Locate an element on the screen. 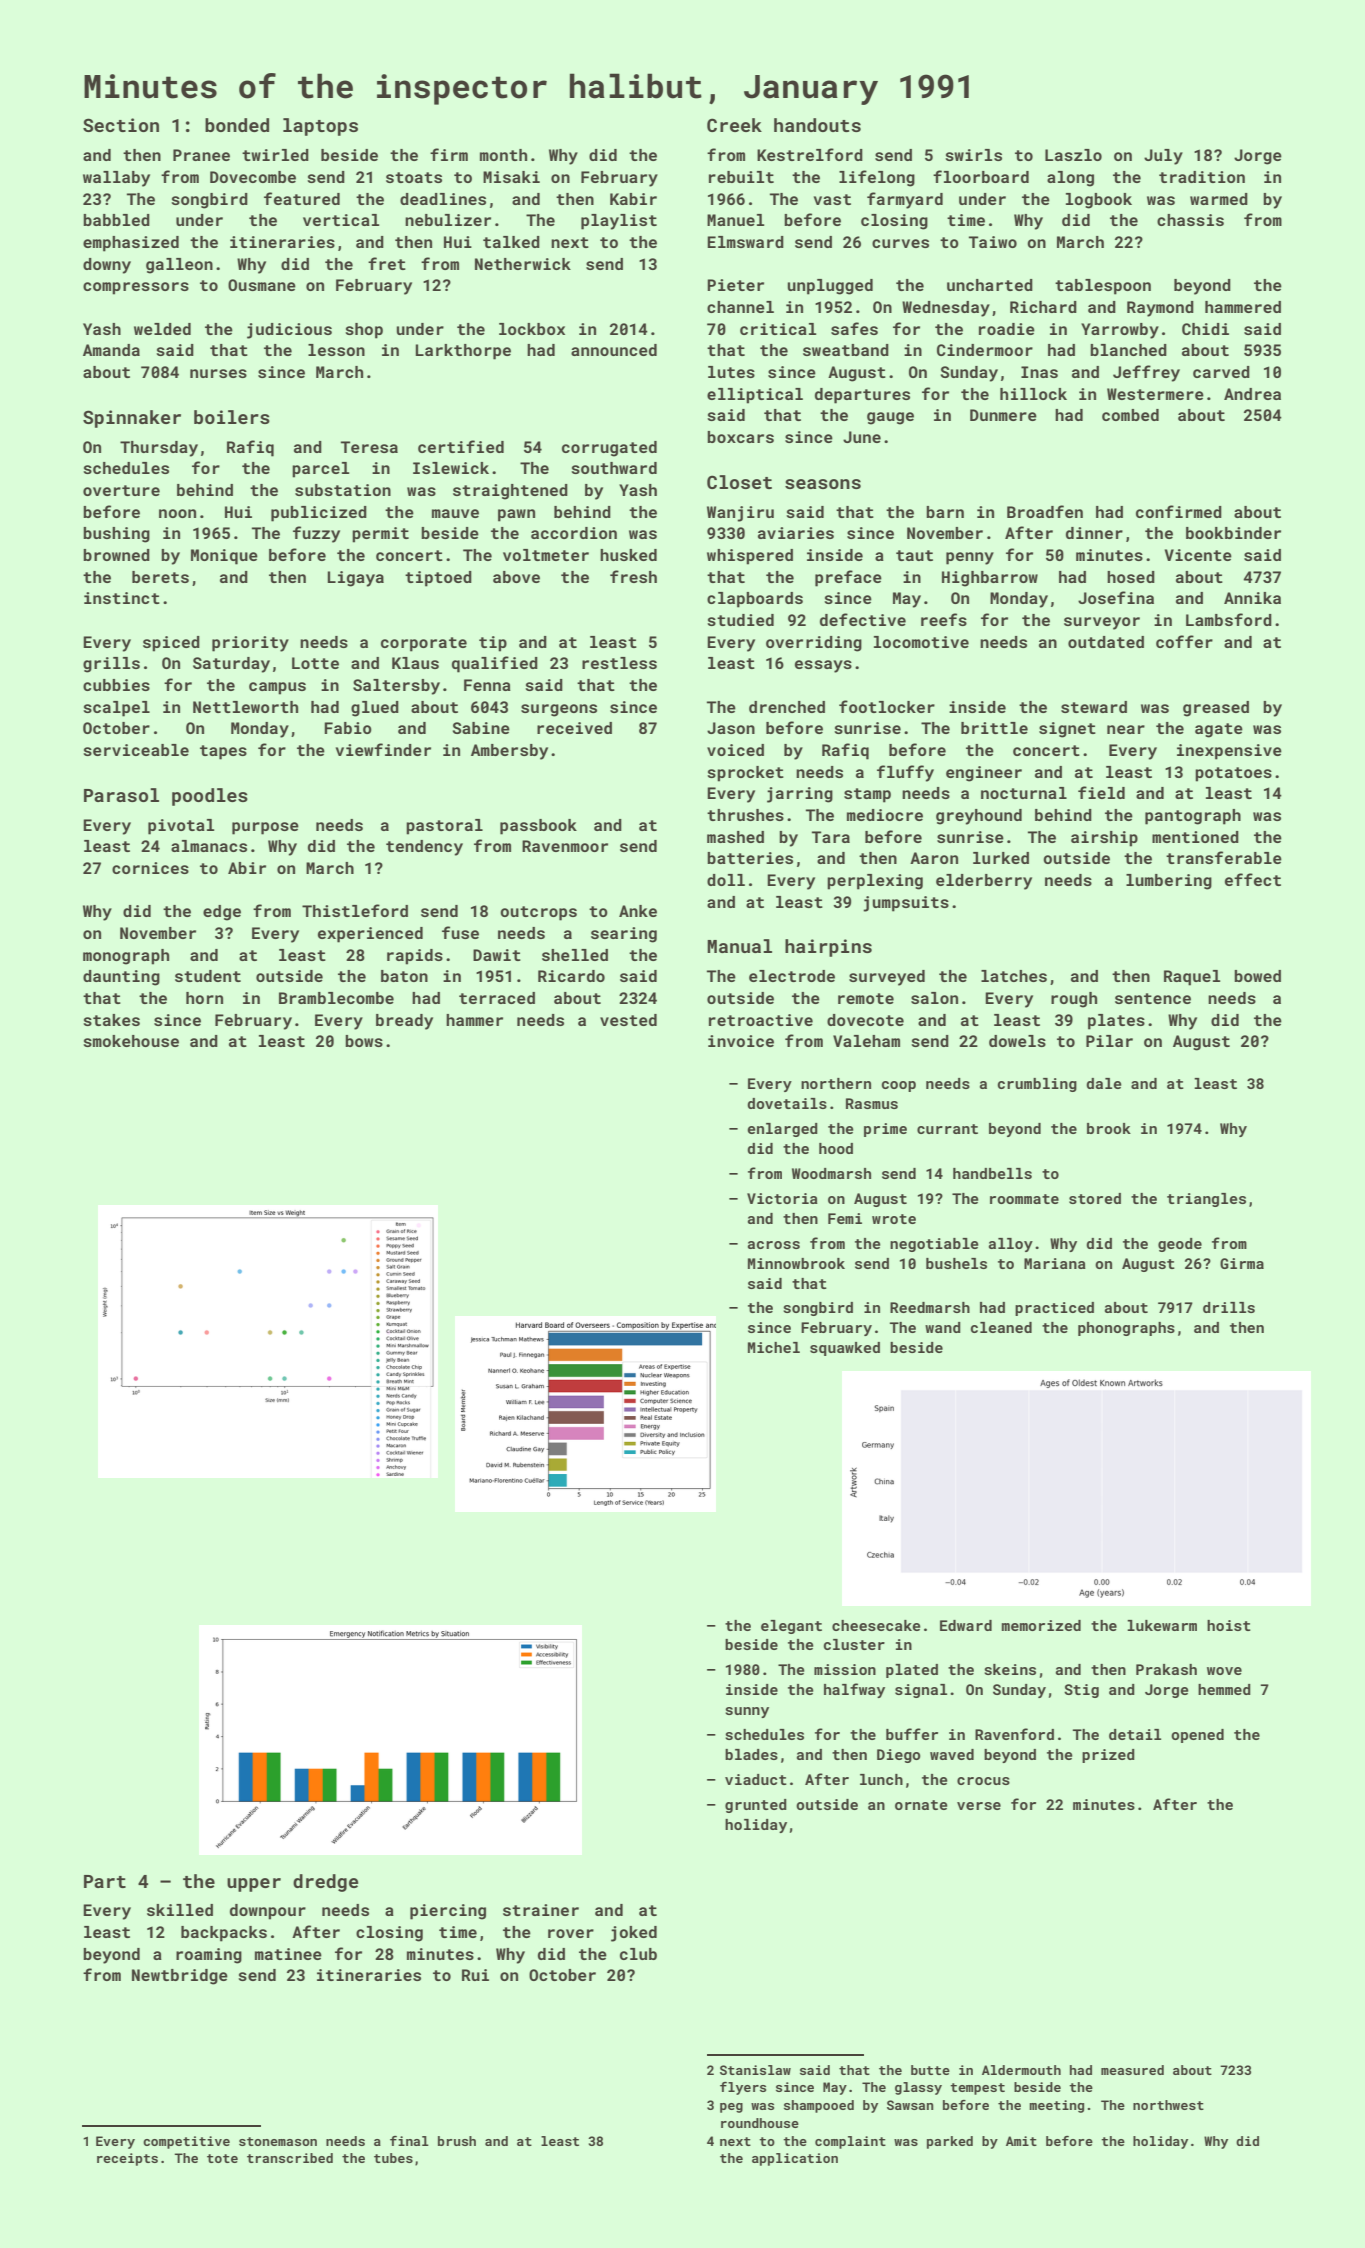 Image resolution: width=1365 pixels, height=2248 pixels. Vicente is located at coordinates (1198, 555).
